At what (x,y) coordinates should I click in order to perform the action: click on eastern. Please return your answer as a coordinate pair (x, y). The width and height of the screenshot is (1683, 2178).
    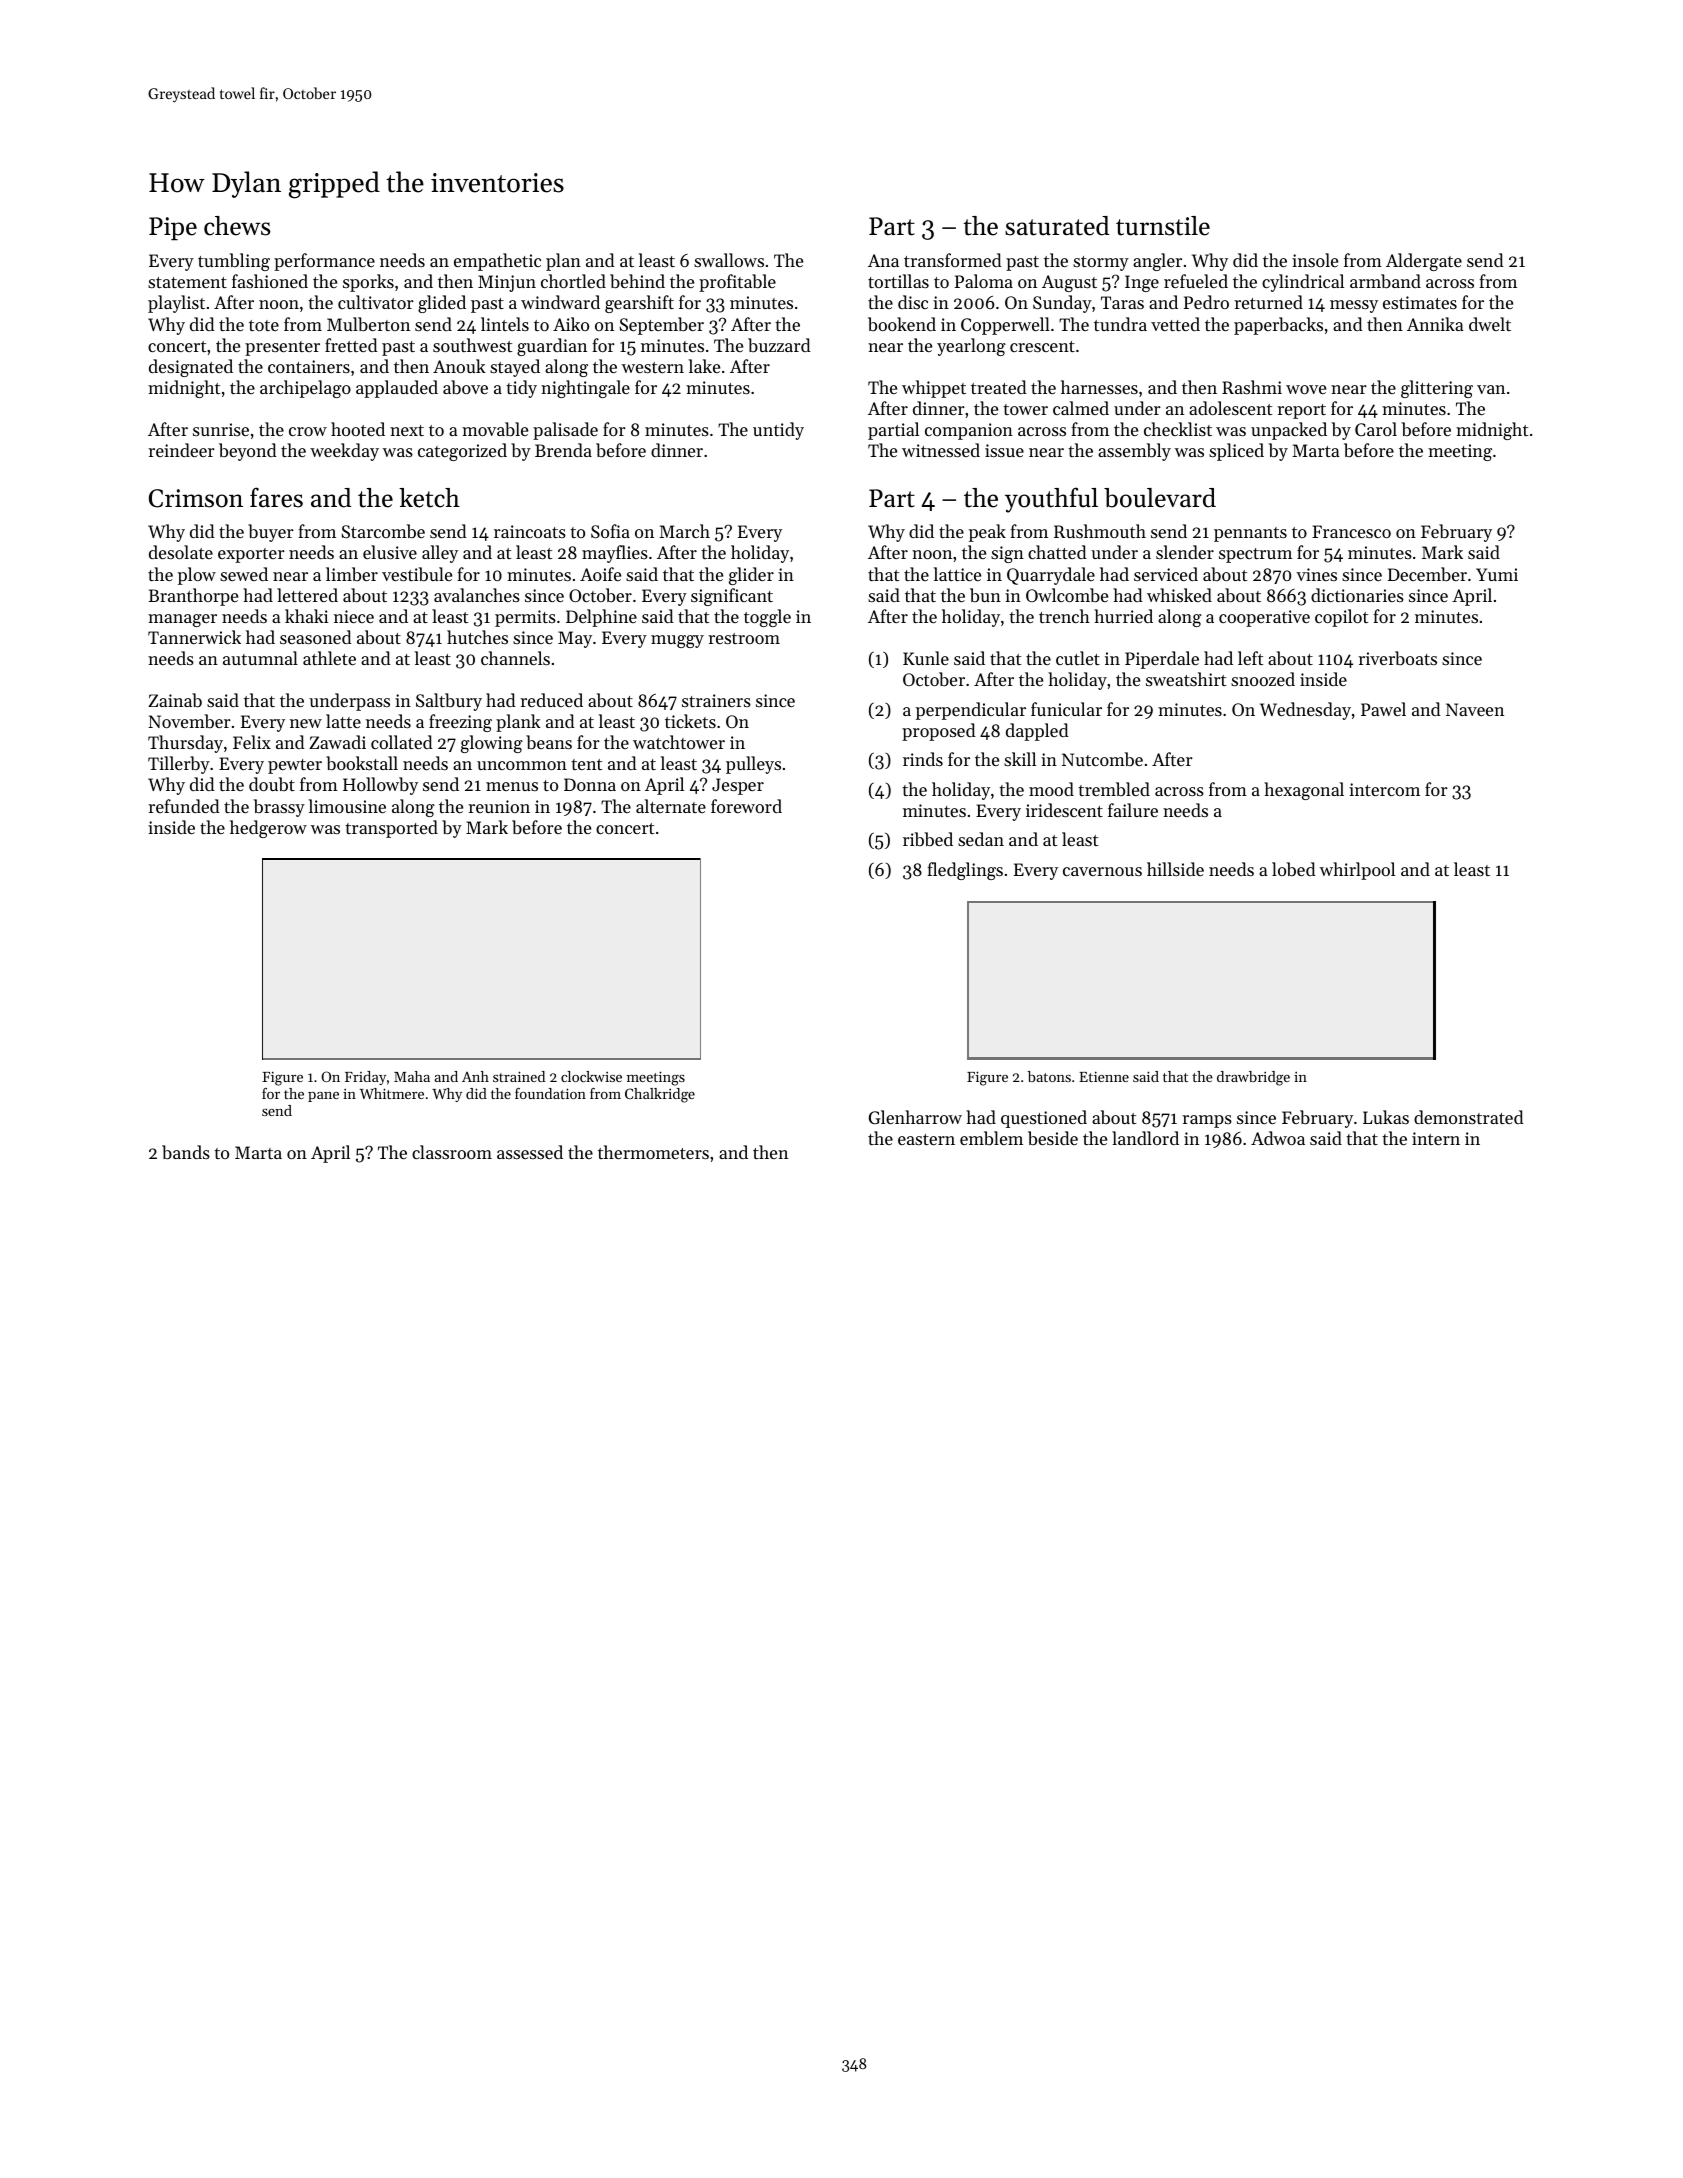
    Looking at the image, I should click on (926, 1139).
